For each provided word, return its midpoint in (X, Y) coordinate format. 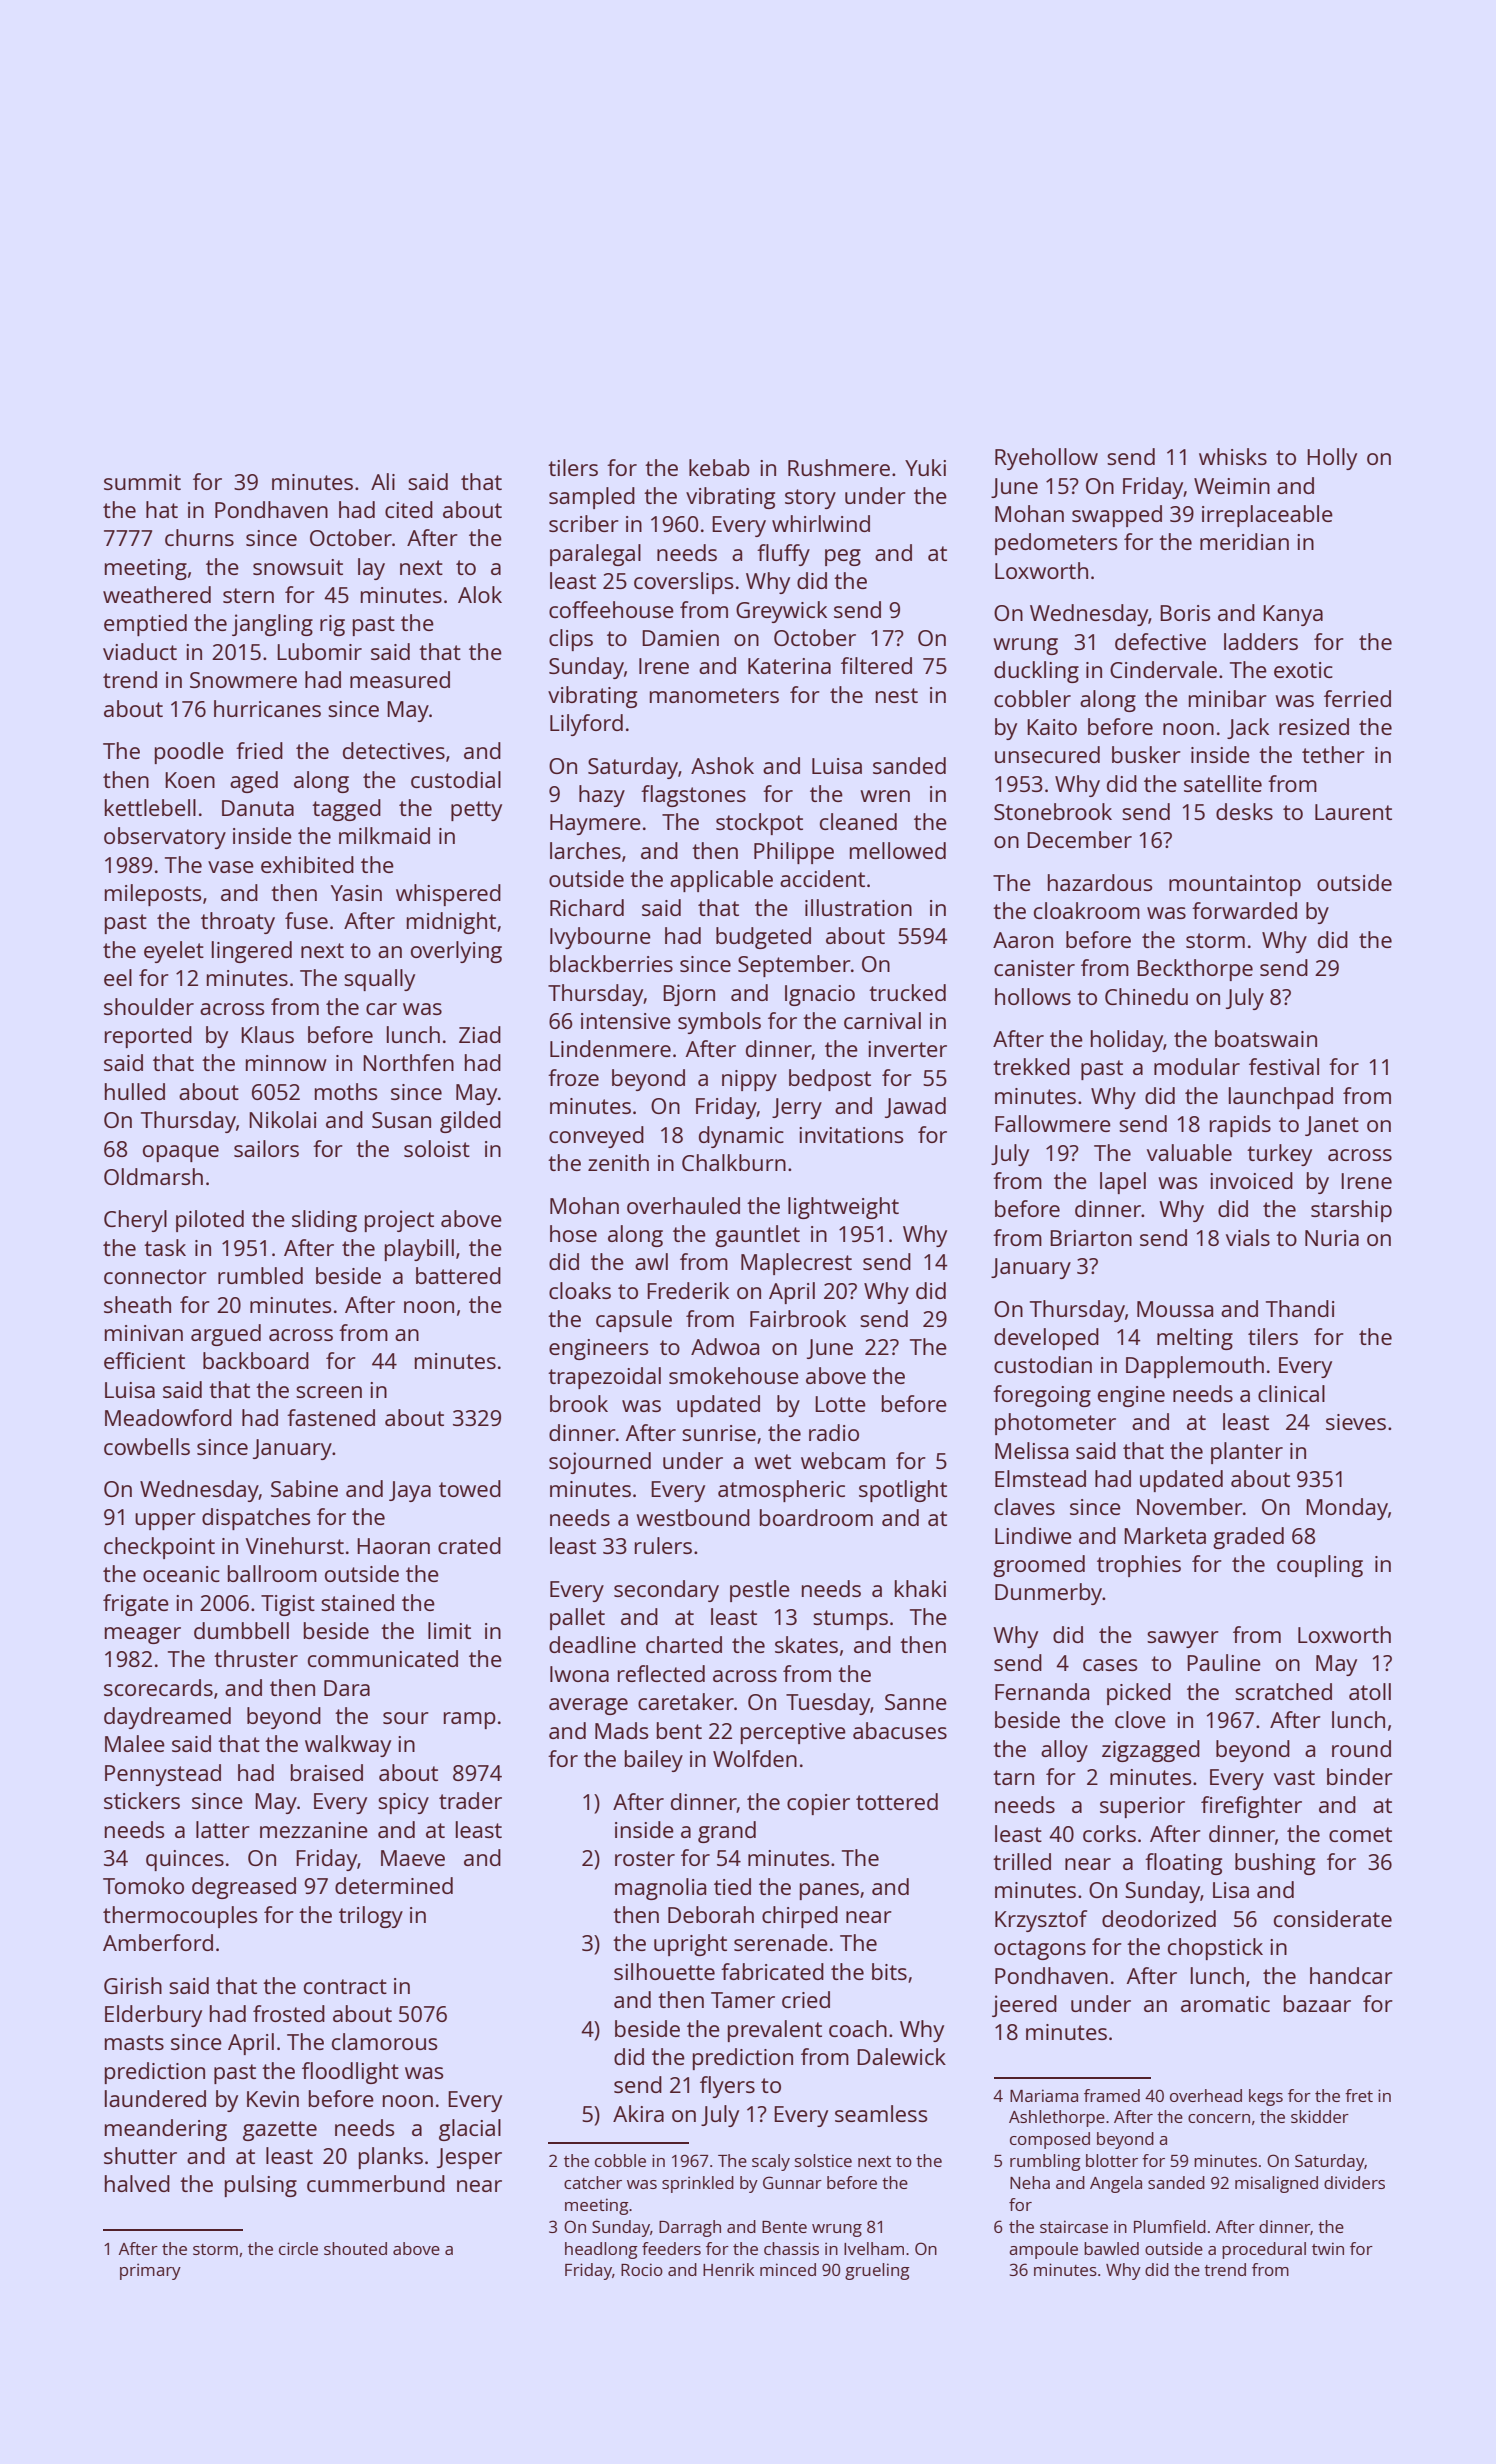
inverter (907, 1049)
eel (118, 977)
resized (1314, 726)
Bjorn (689, 995)
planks (391, 2158)
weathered (157, 594)
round (1361, 1748)
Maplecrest (796, 1264)
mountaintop (1235, 885)
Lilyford (586, 725)
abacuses (900, 1730)
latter (223, 1829)
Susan (401, 1120)
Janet (1332, 1126)
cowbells (147, 1446)
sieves (1356, 1422)
